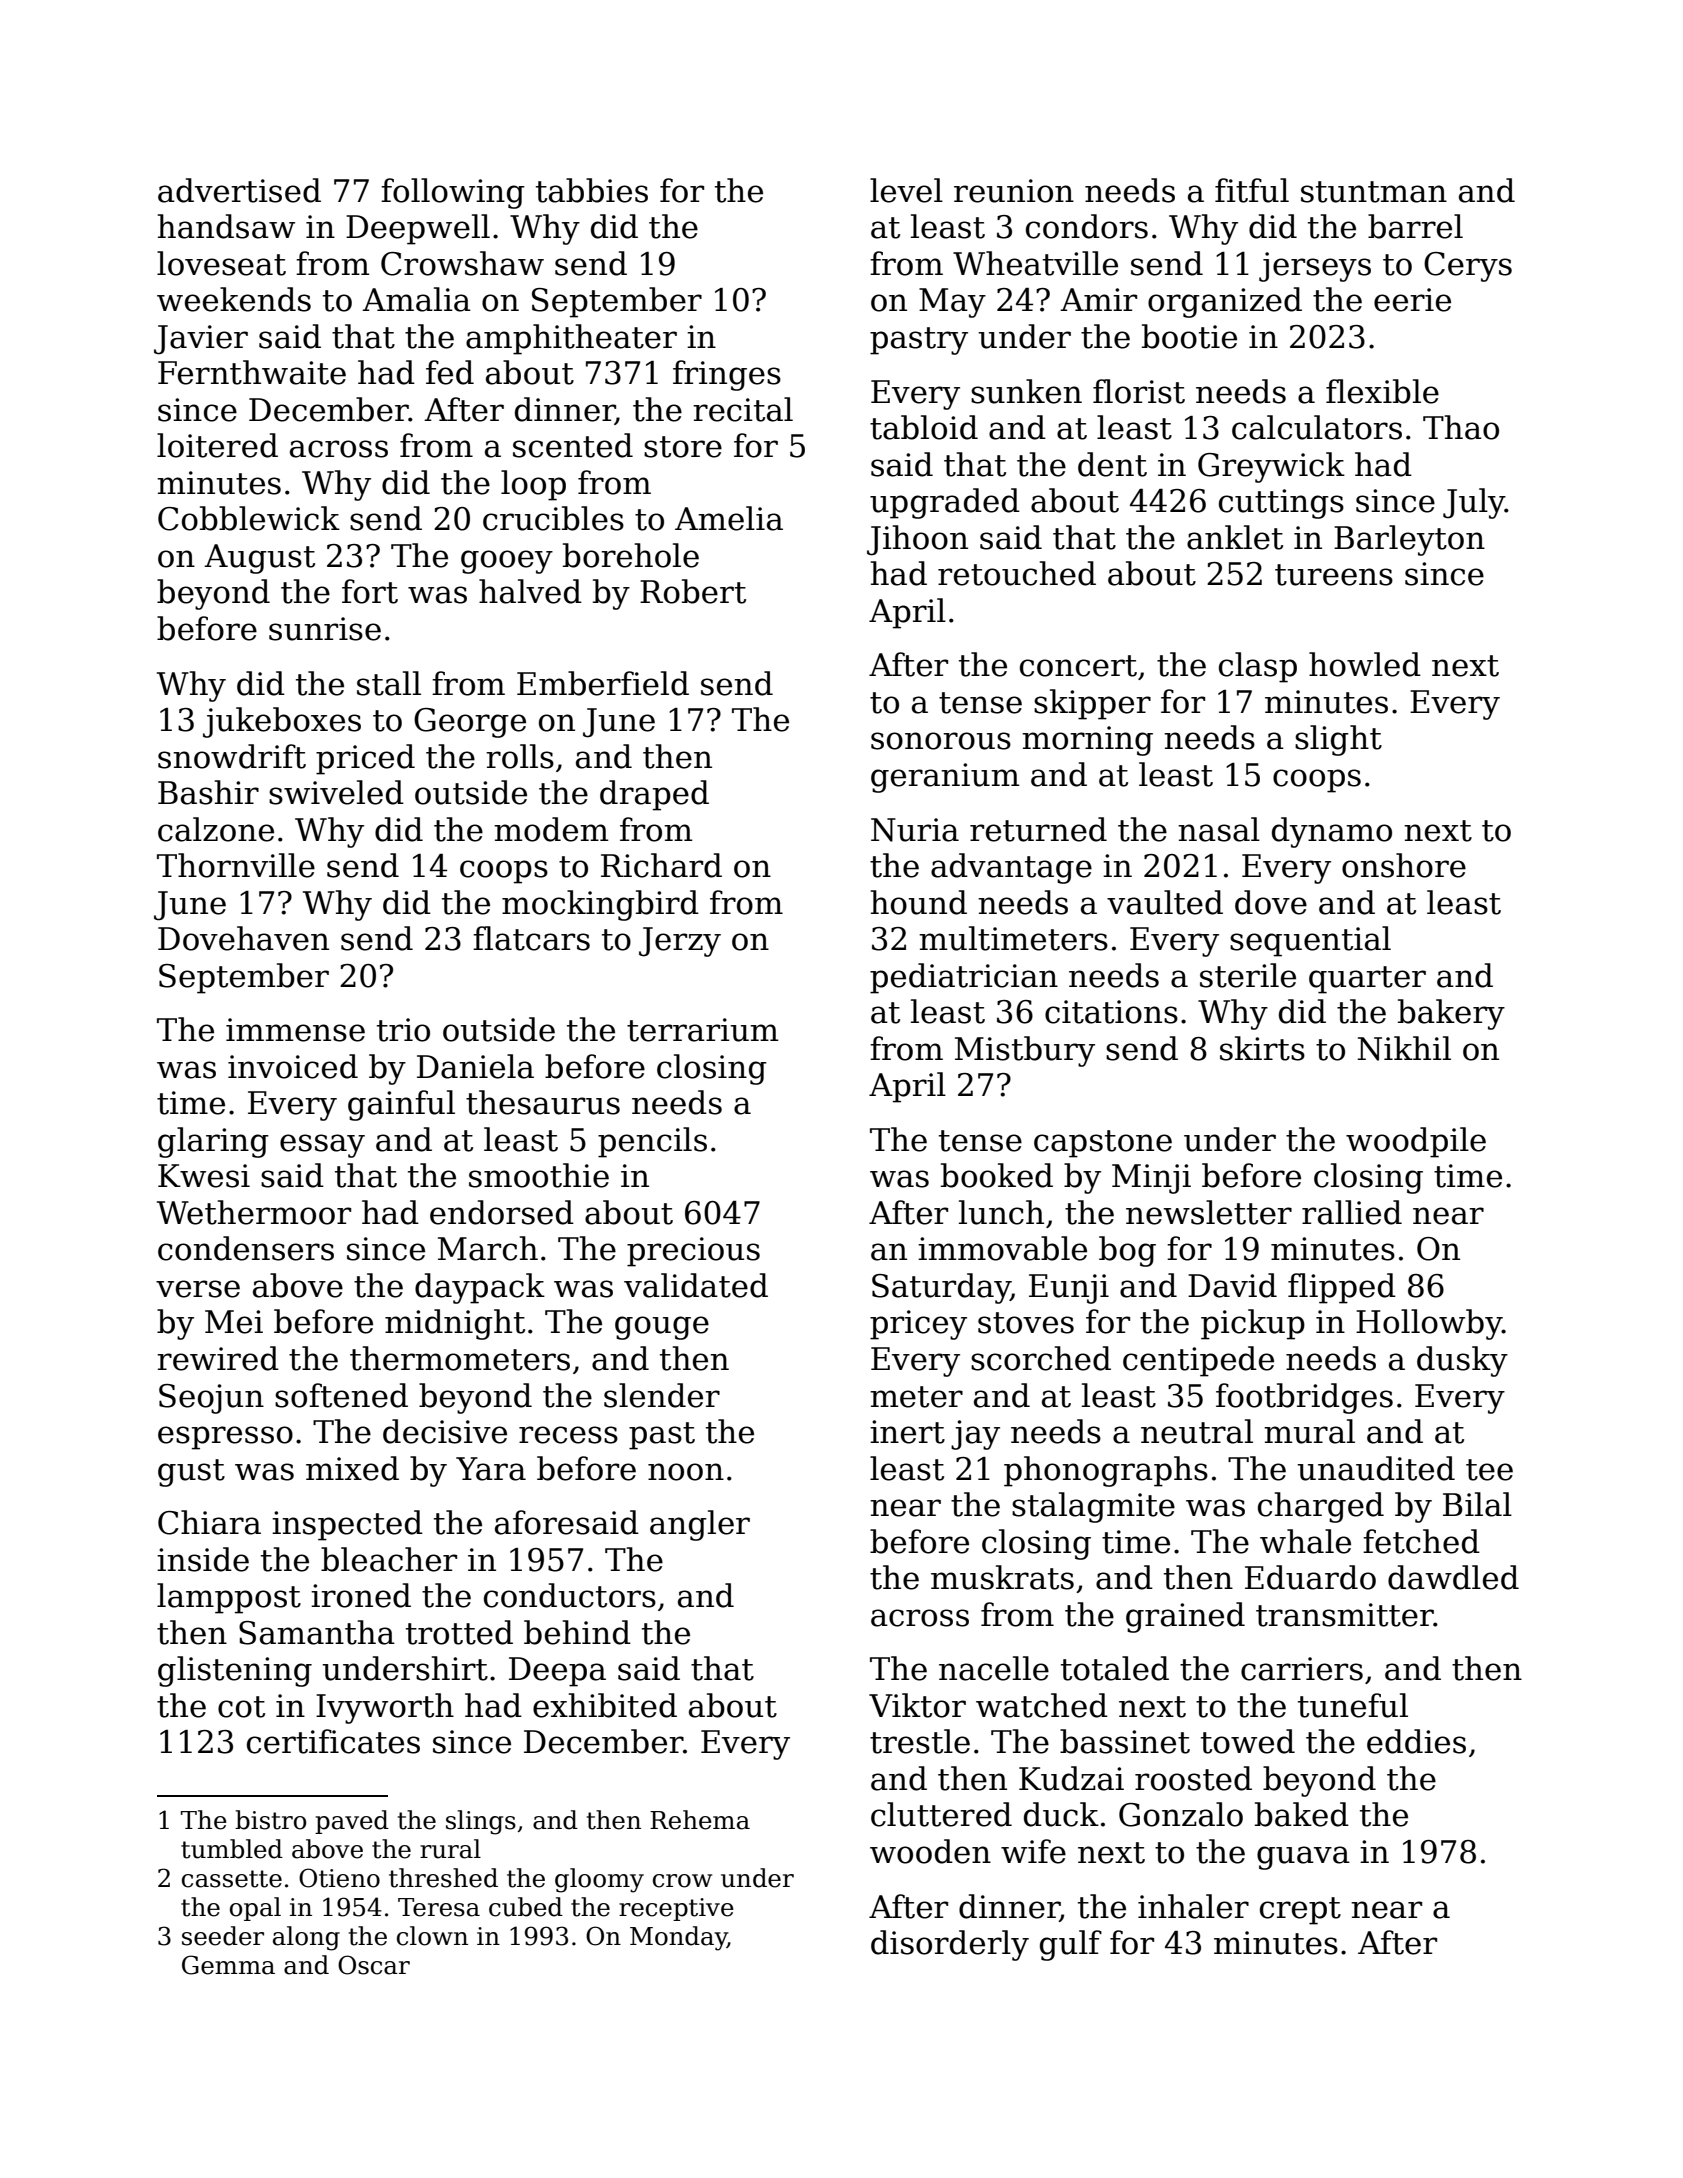 The width and height of the image is (1683, 2178). What do you see at coordinates (432, 1936) in the image?
I see `clown` at bounding box center [432, 1936].
